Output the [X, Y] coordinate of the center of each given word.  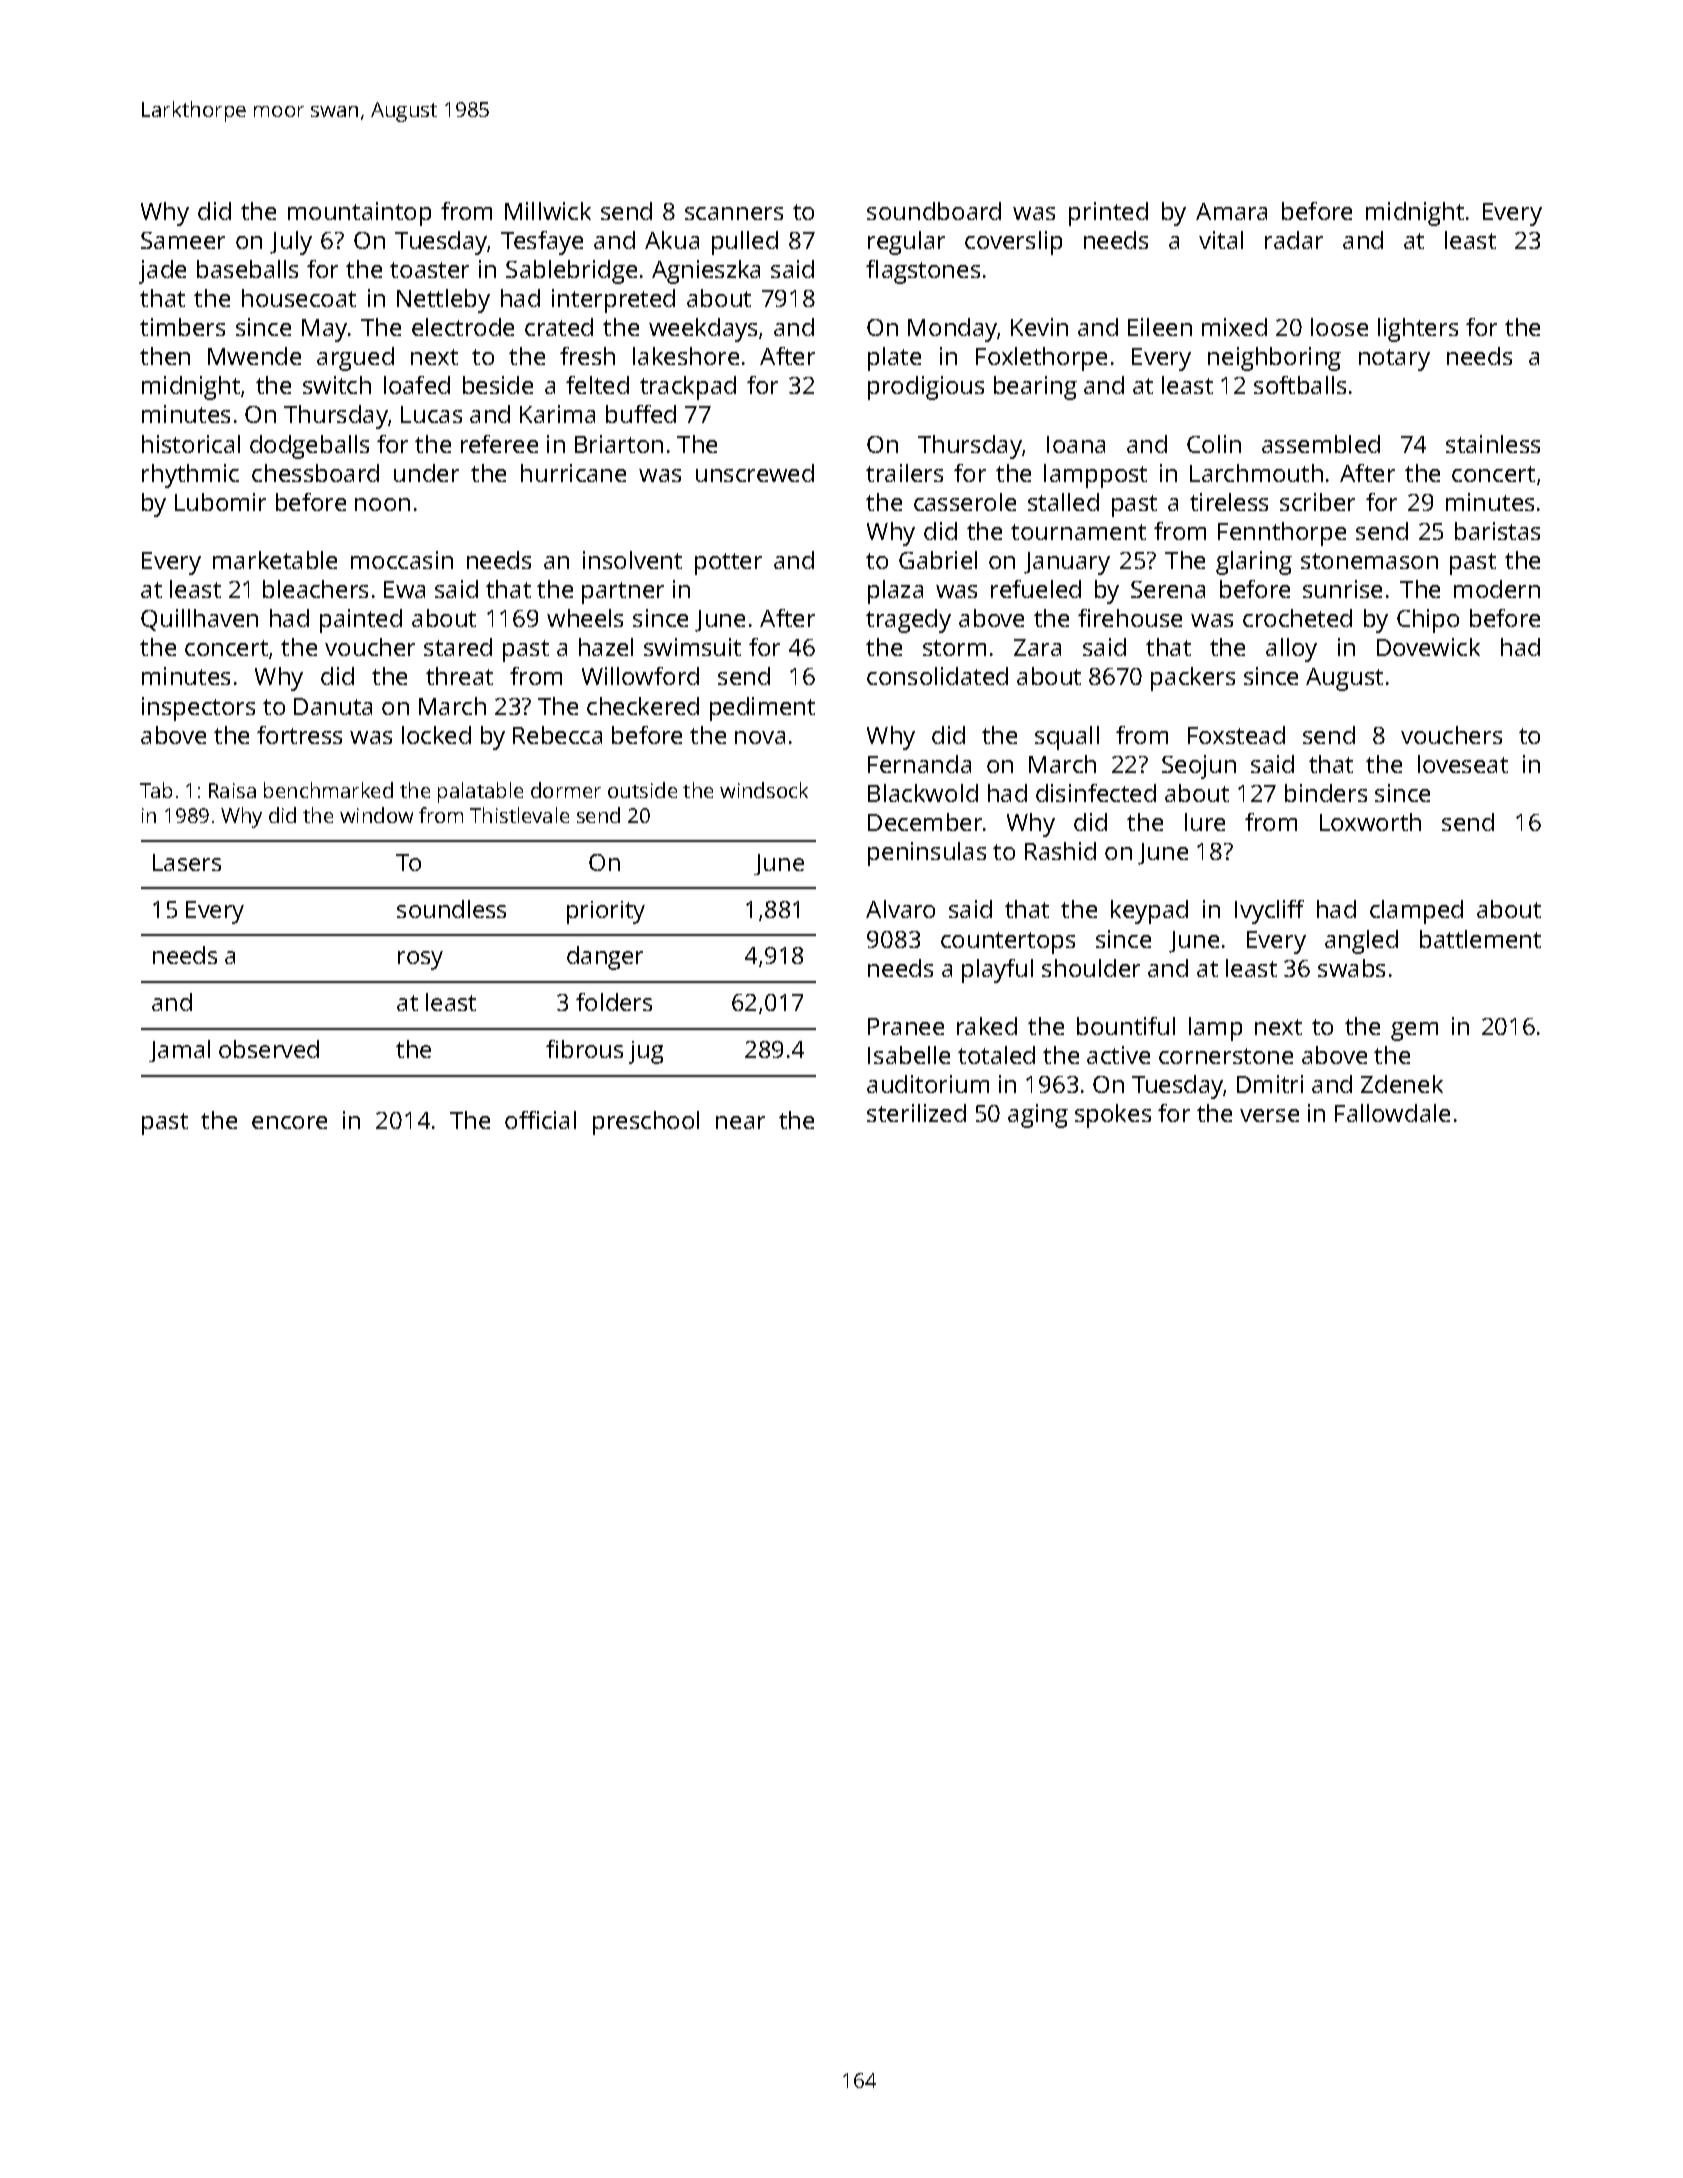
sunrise [1342, 589]
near [740, 1122]
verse [1269, 1115]
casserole [965, 502]
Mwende [254, 356]
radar [1294, 240]
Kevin [1039, 327]
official [540, 1120]
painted [361, 621]
